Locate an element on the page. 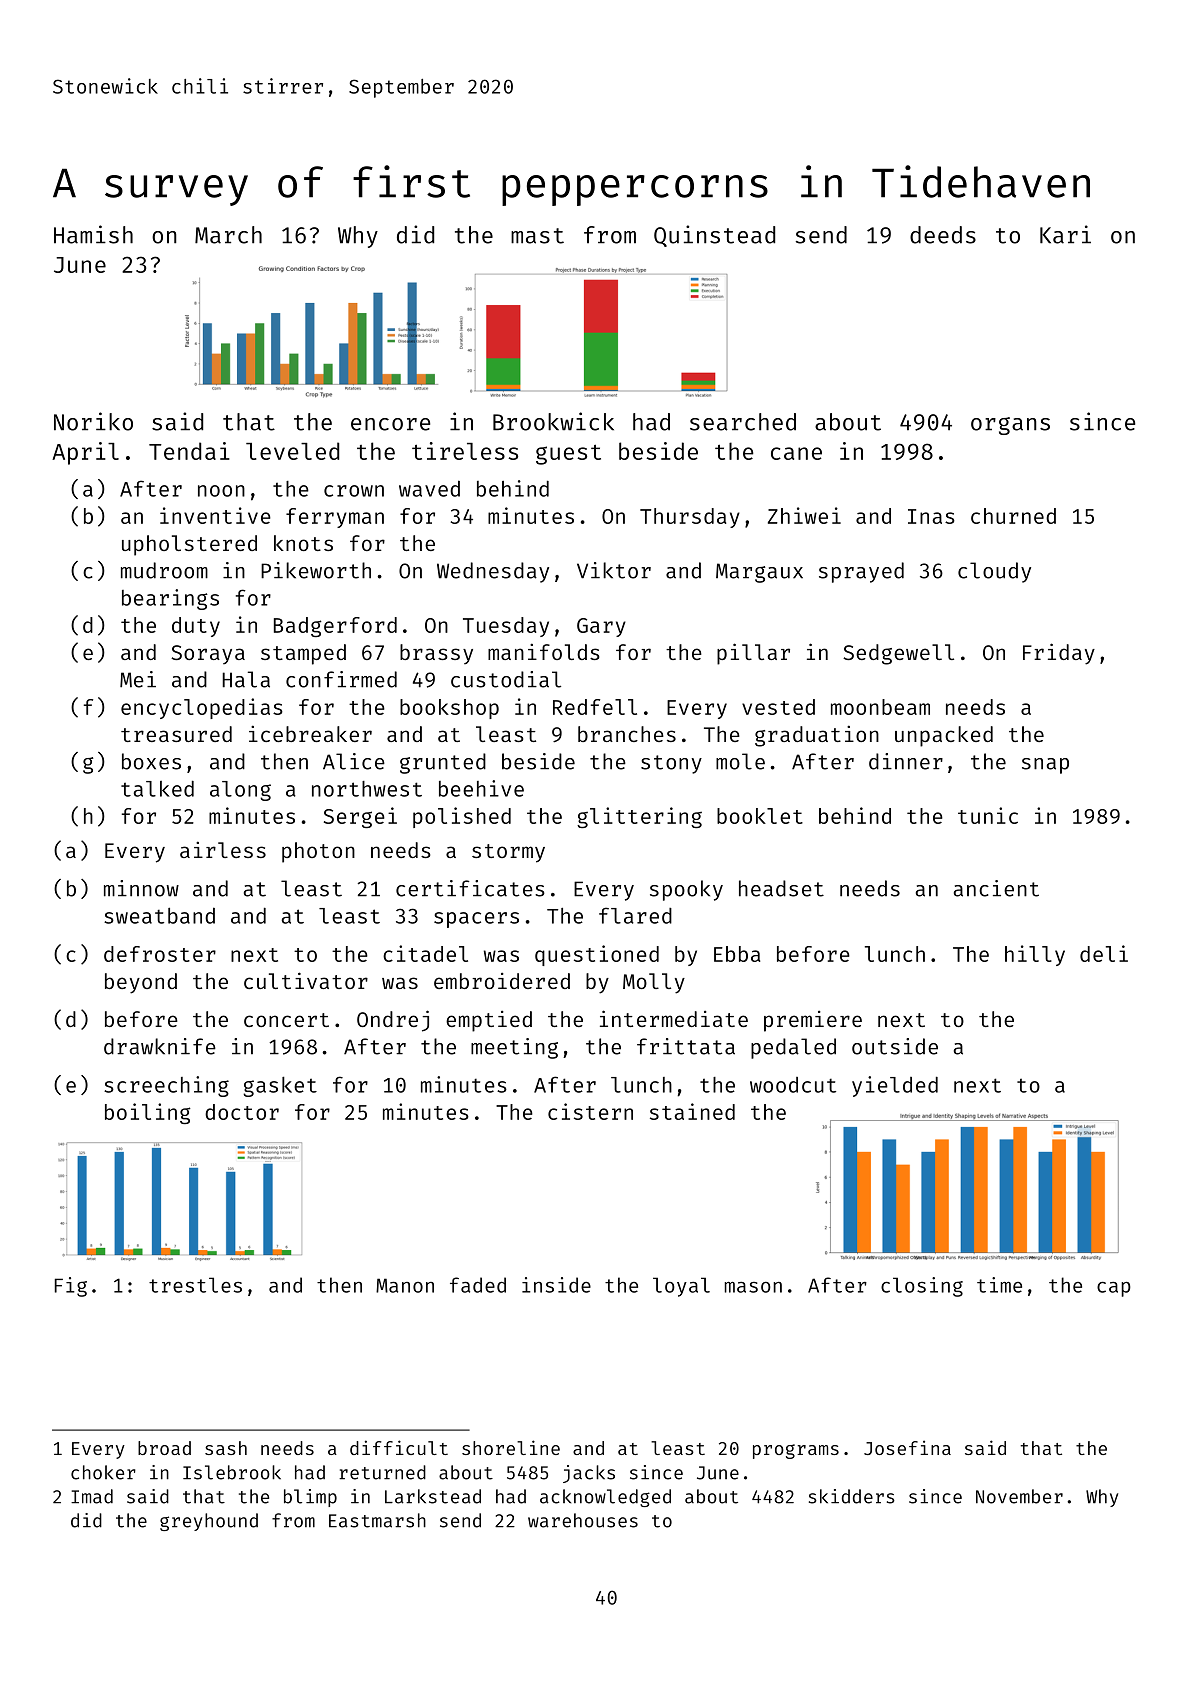 This image has width=1189, height=1682. vested is located at coordinates (778, 707).
